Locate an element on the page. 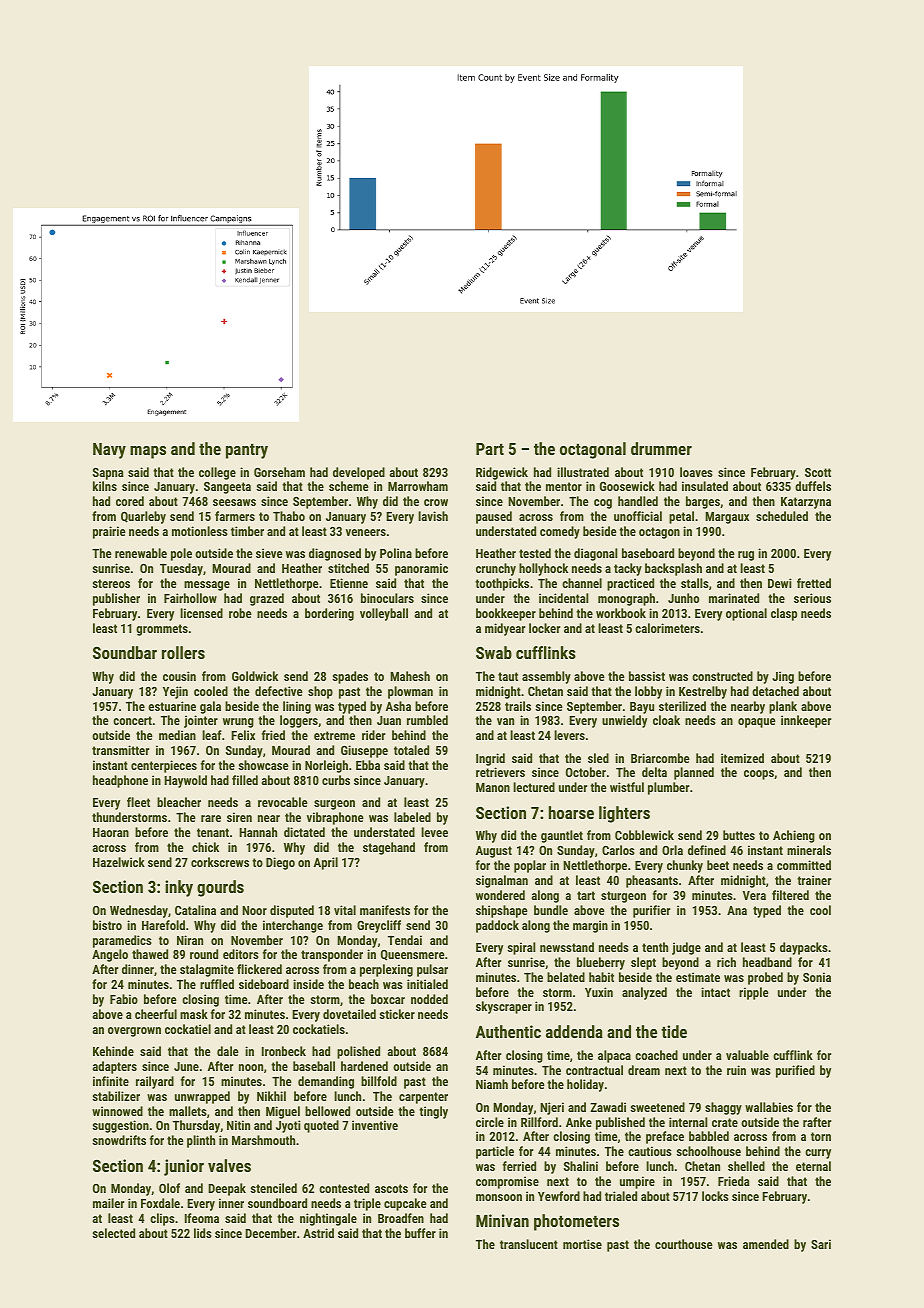 The height and width of the document is (1308, 924). Deepak is located at coordinates (227, 1189).
